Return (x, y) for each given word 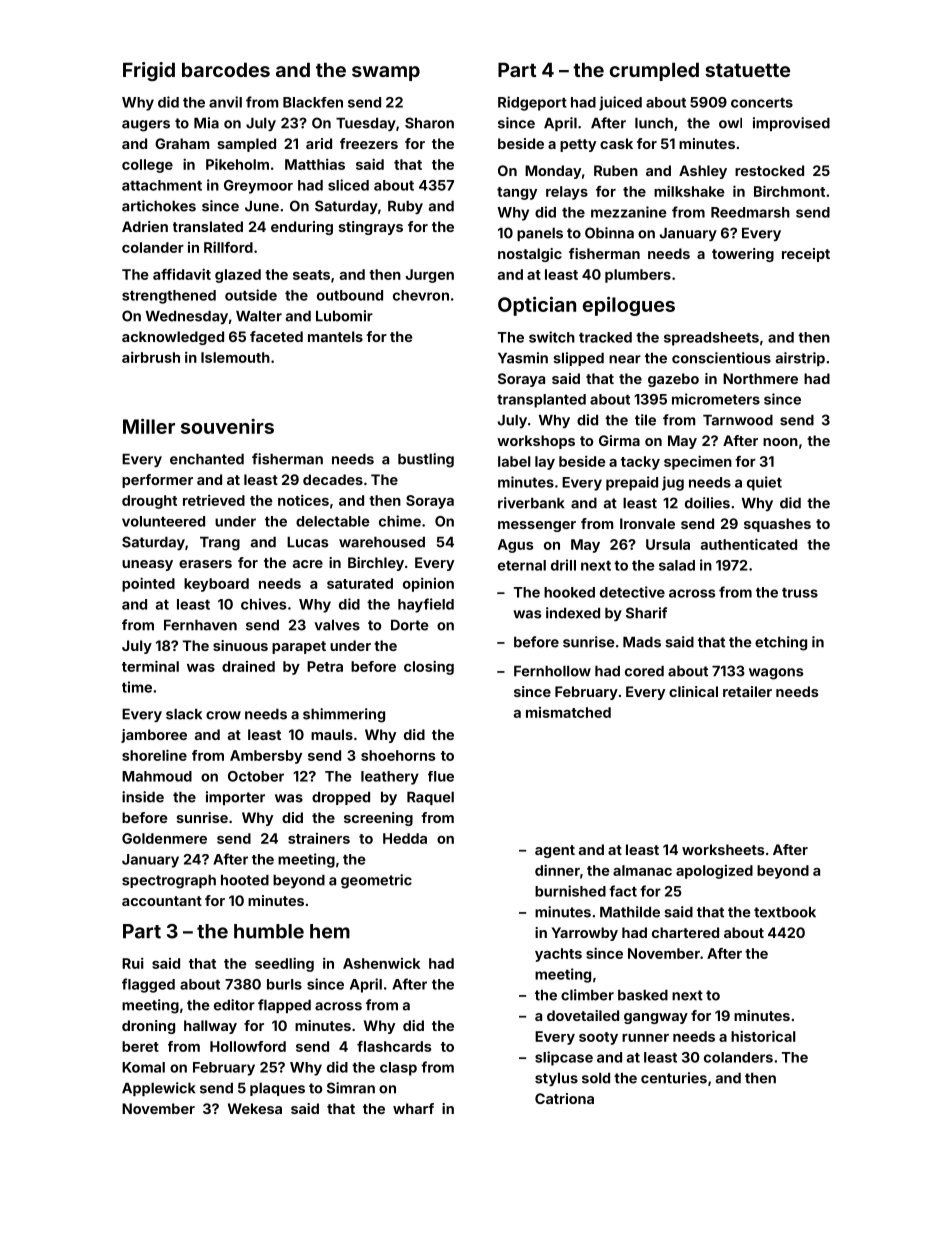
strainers (319, 838)
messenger (537, 526)
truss (800, 593)
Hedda (405, 838)
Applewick (159, 1089)
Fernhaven (200, 625)
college (147, 166)
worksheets (723, 849)
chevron (421, 295)
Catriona (564, 1098)
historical (763, 1036)
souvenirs (227, 426)
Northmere (760, 378)
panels (540, 234)
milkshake (689, 191)
